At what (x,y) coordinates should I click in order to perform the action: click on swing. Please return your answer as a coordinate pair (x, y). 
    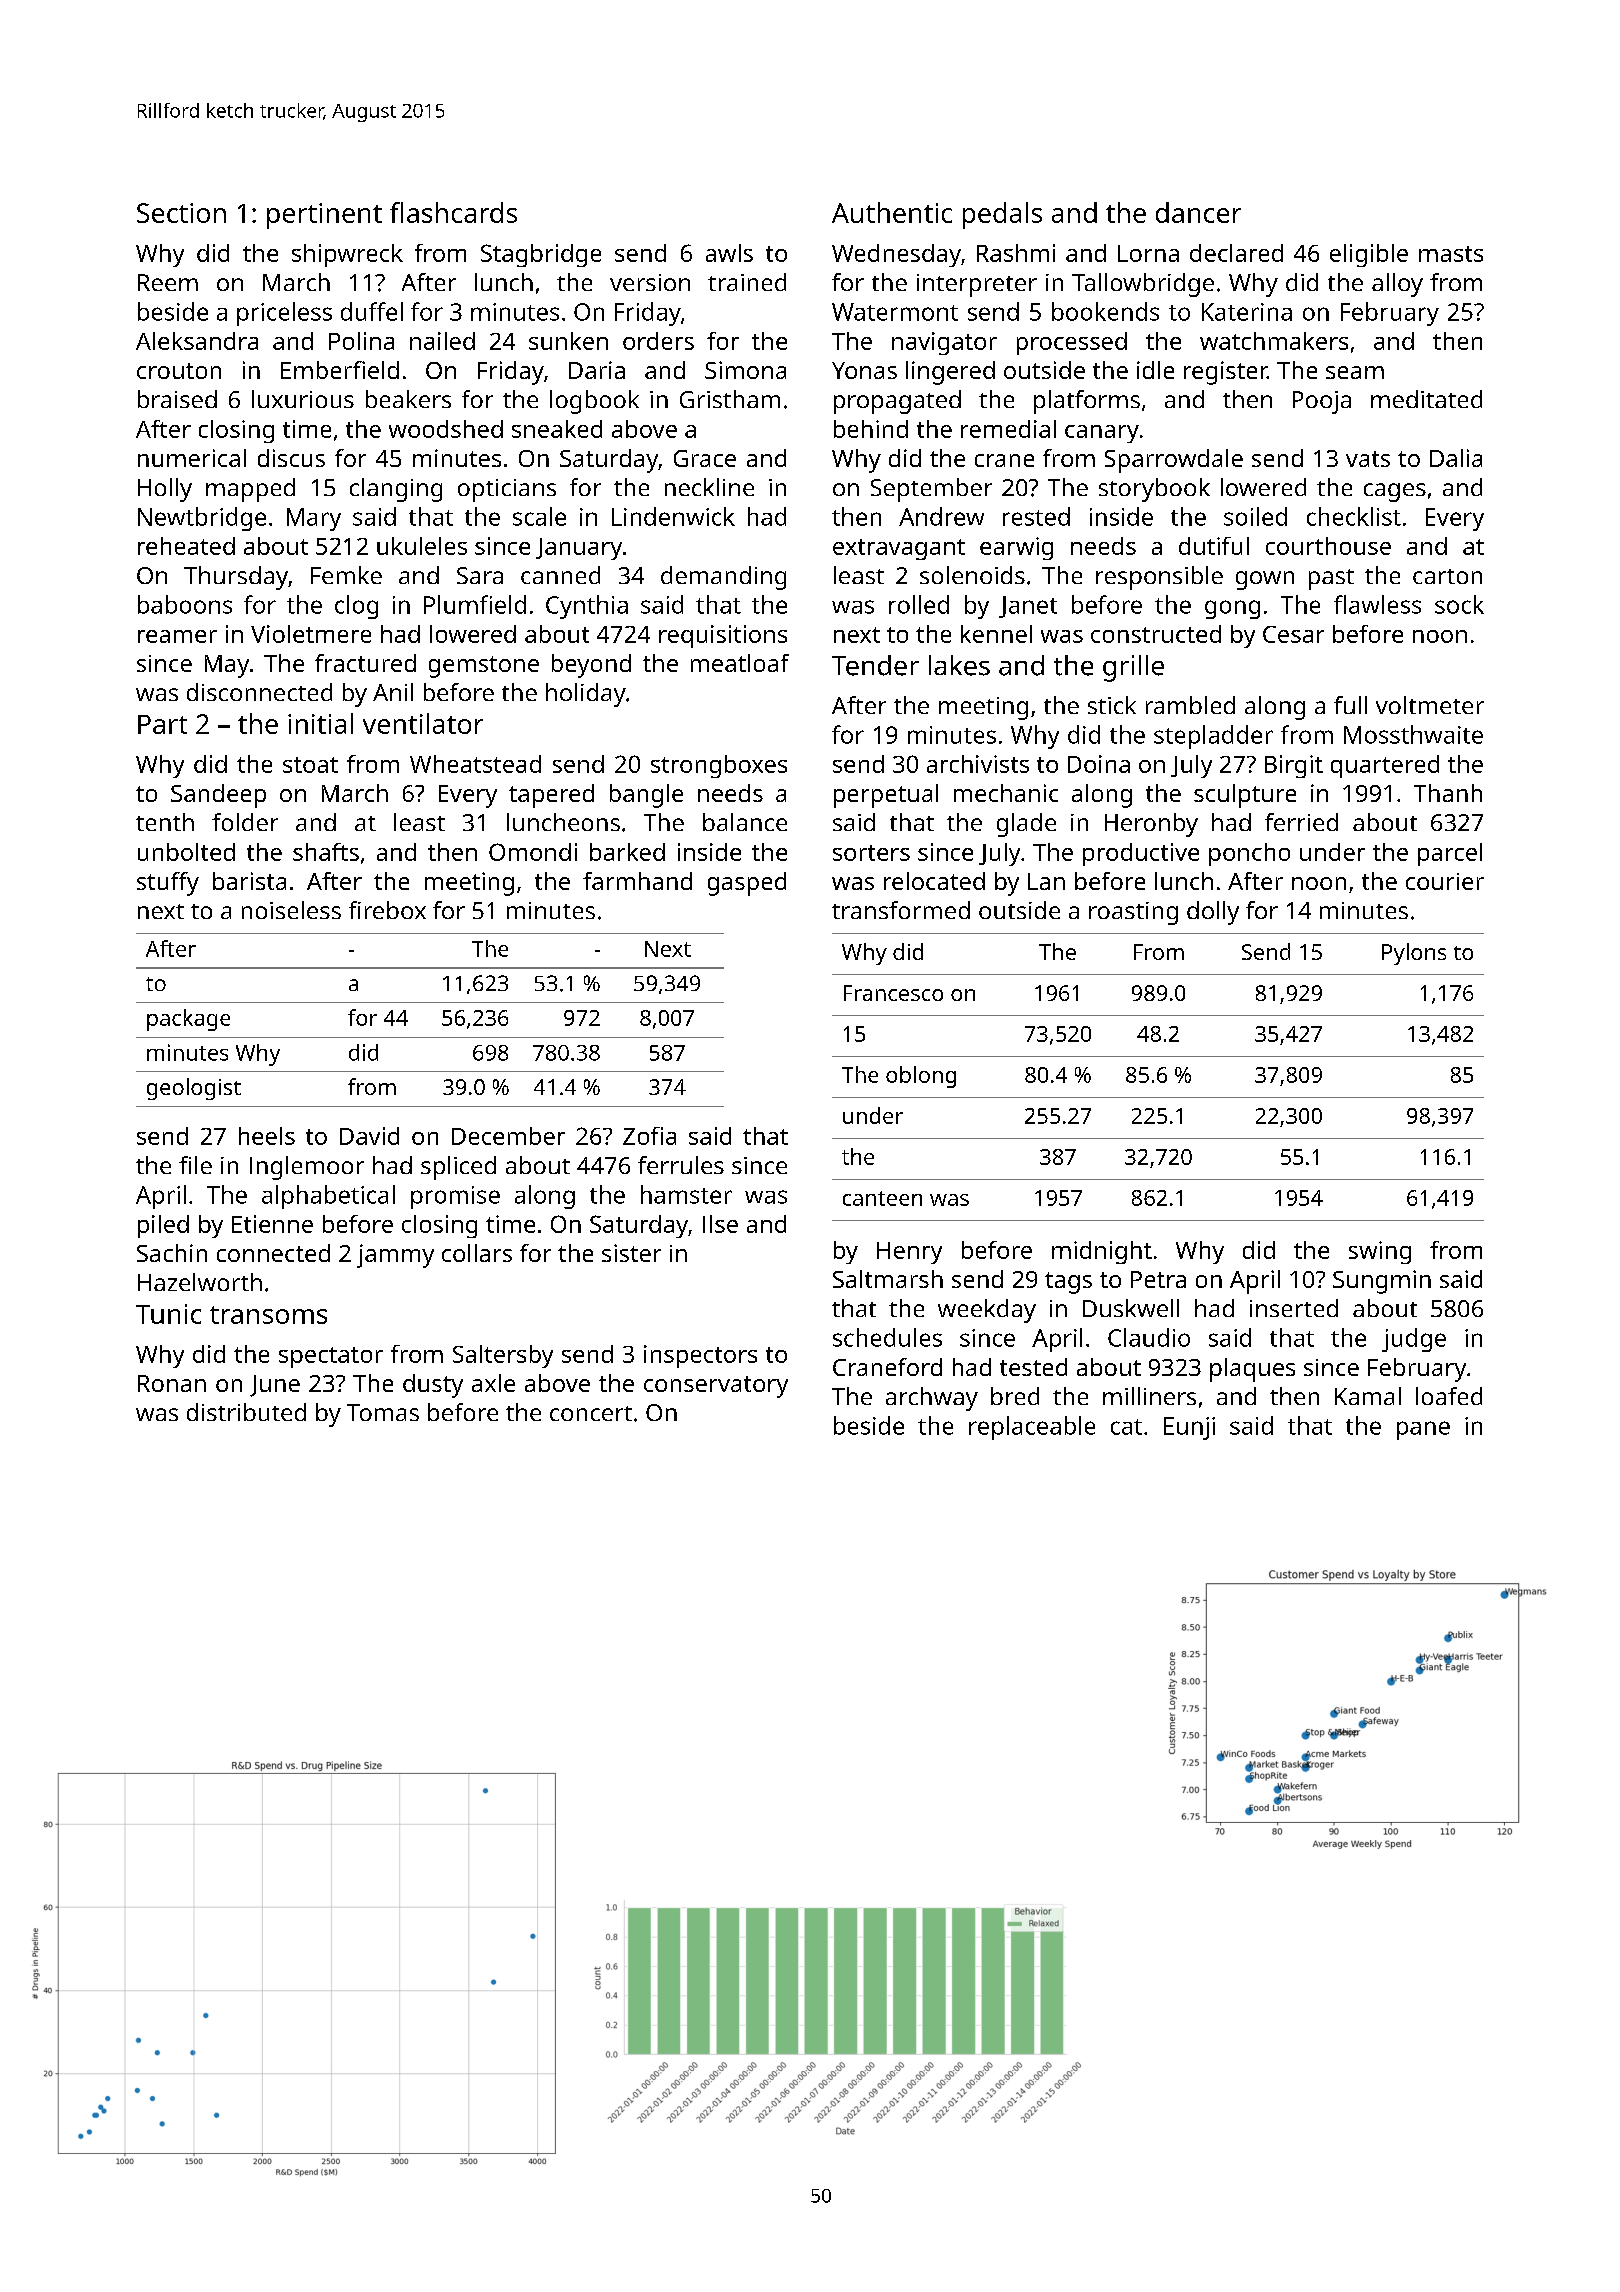
    Looking at the image, I should click on (1380, 1252).
